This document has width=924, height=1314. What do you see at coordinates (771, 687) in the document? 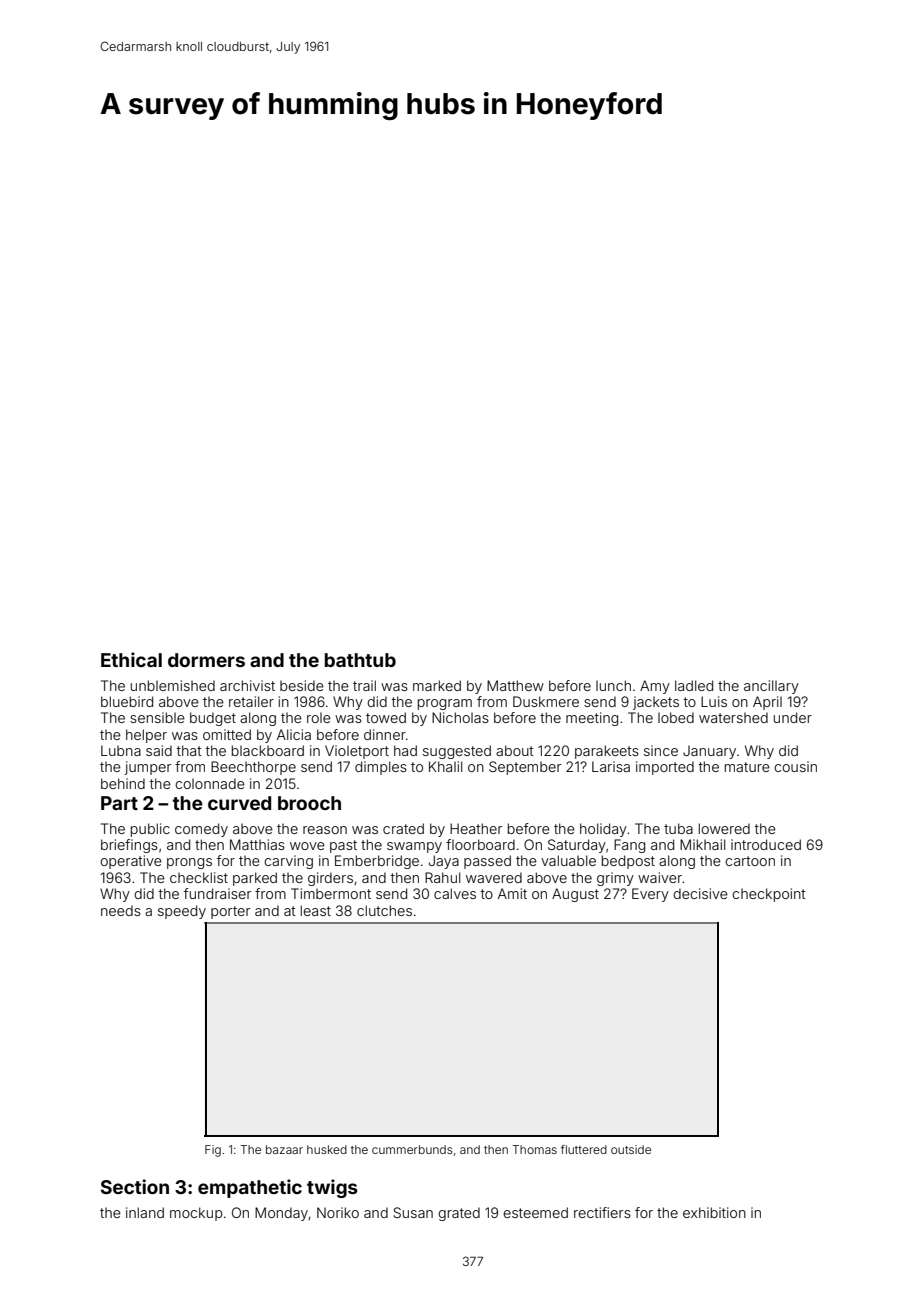
I see `ancillary` at bounding box center [771, 687].
